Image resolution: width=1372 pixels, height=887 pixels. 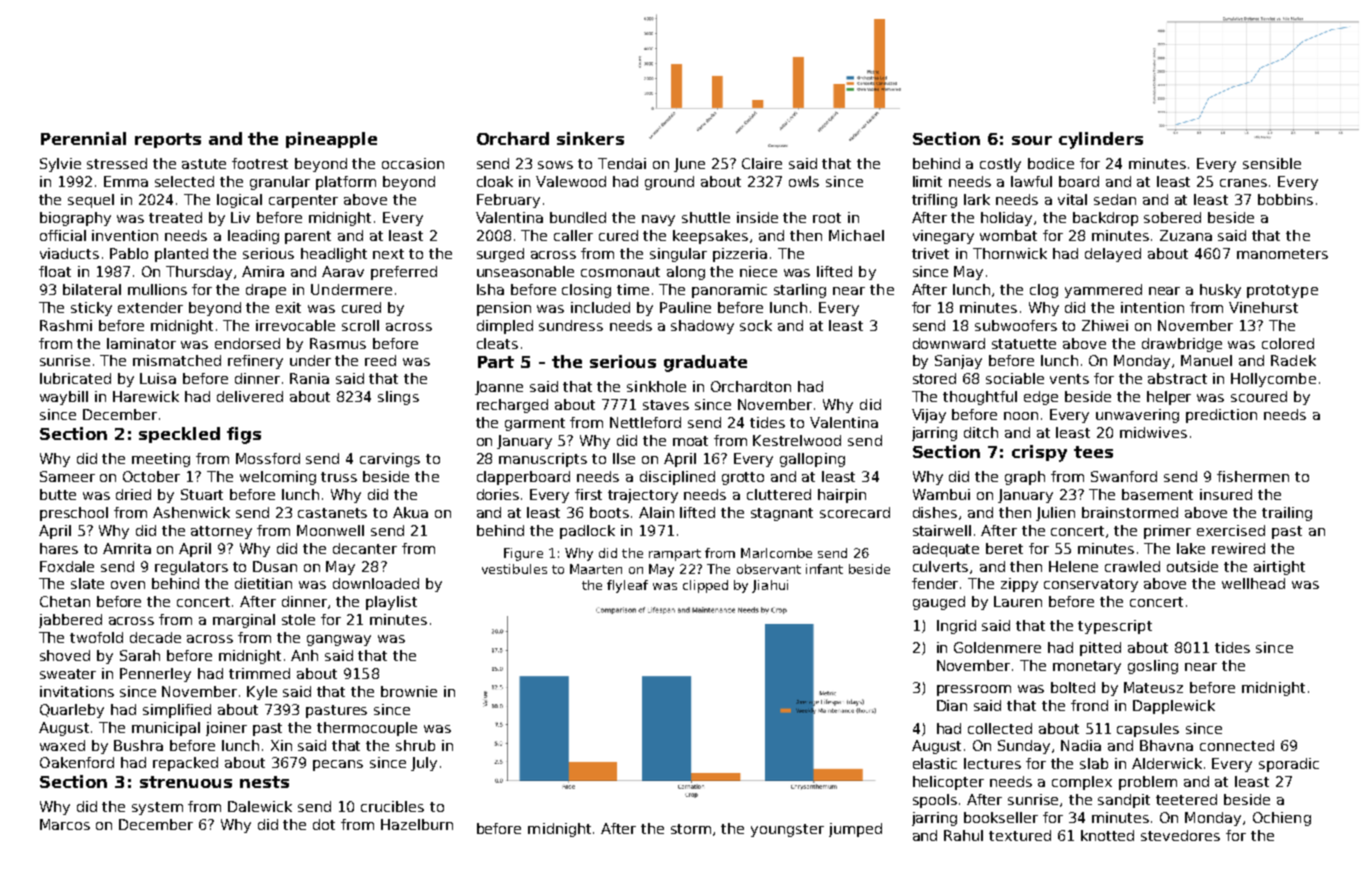 I want to click on Kyle, so click(x=262, y=693).
